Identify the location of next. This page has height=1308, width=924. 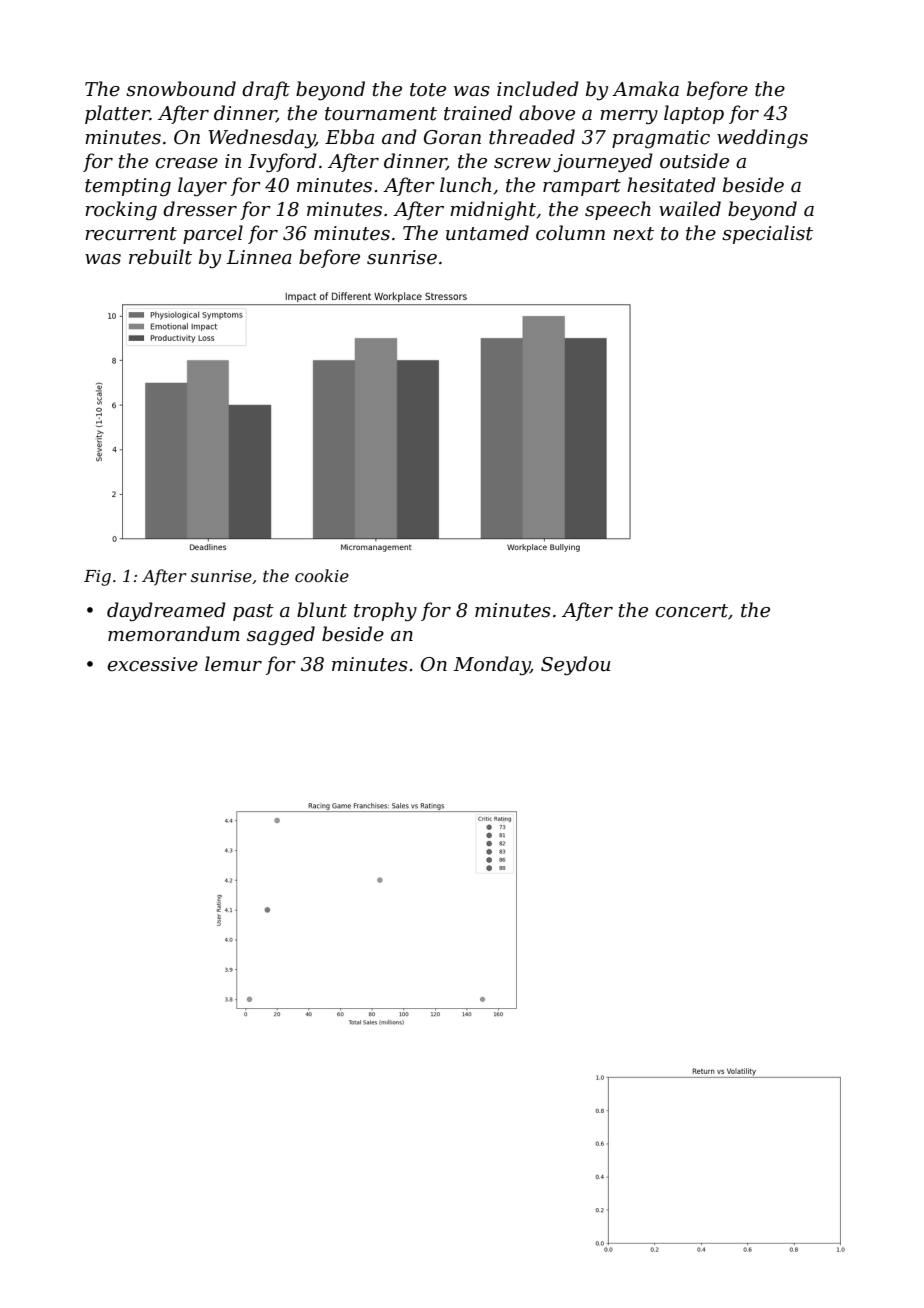
(633, 234).
